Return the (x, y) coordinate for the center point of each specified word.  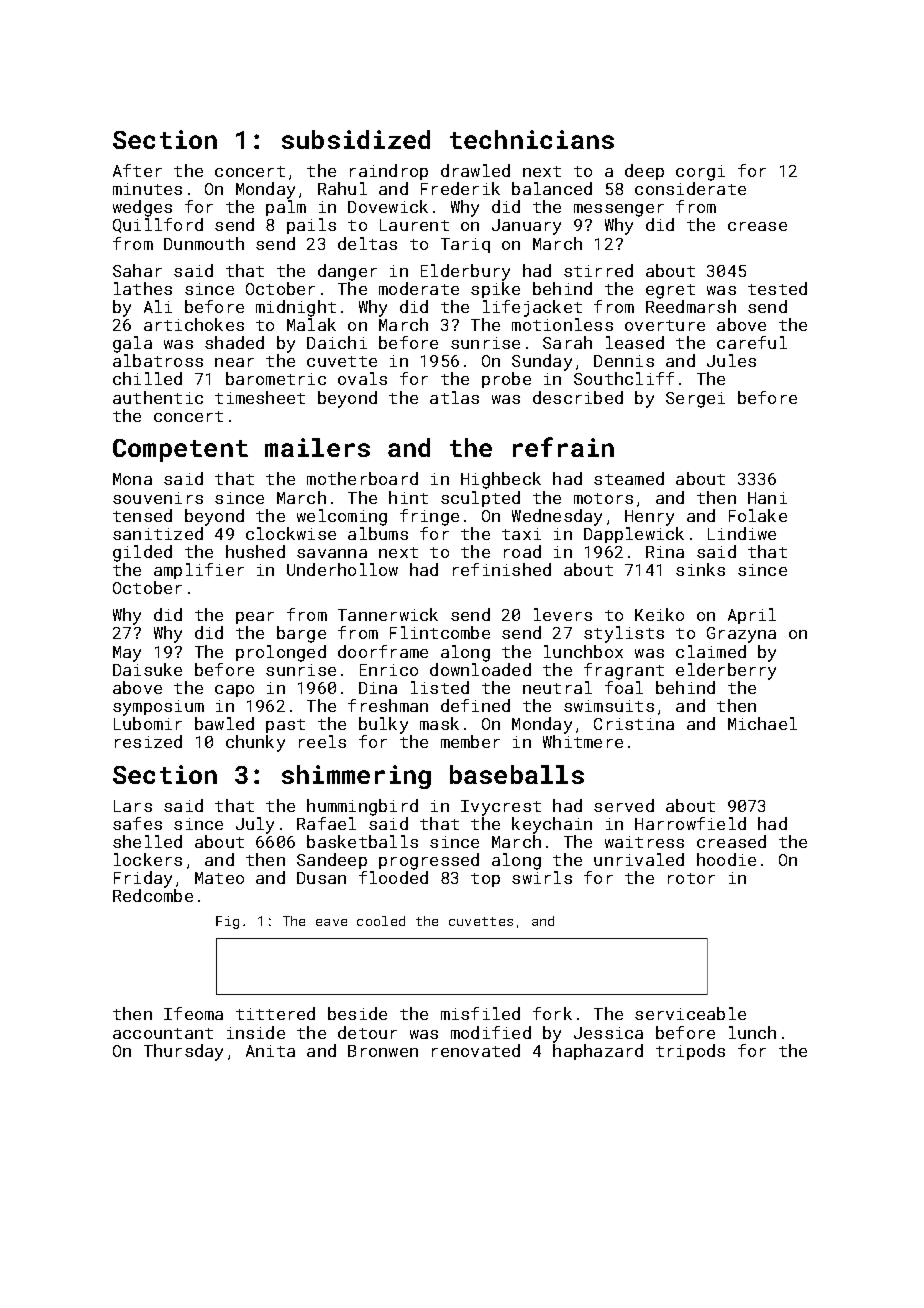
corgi (700, 173)
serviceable (690, 1013)
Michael (762, 723)
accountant (163, 1033)
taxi (521, 534)
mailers (317, 447)
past (285, 726)
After (137, 170)
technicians (532, 139)
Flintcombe (440, 632)
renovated (476, 1050)
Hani (767, 498)
